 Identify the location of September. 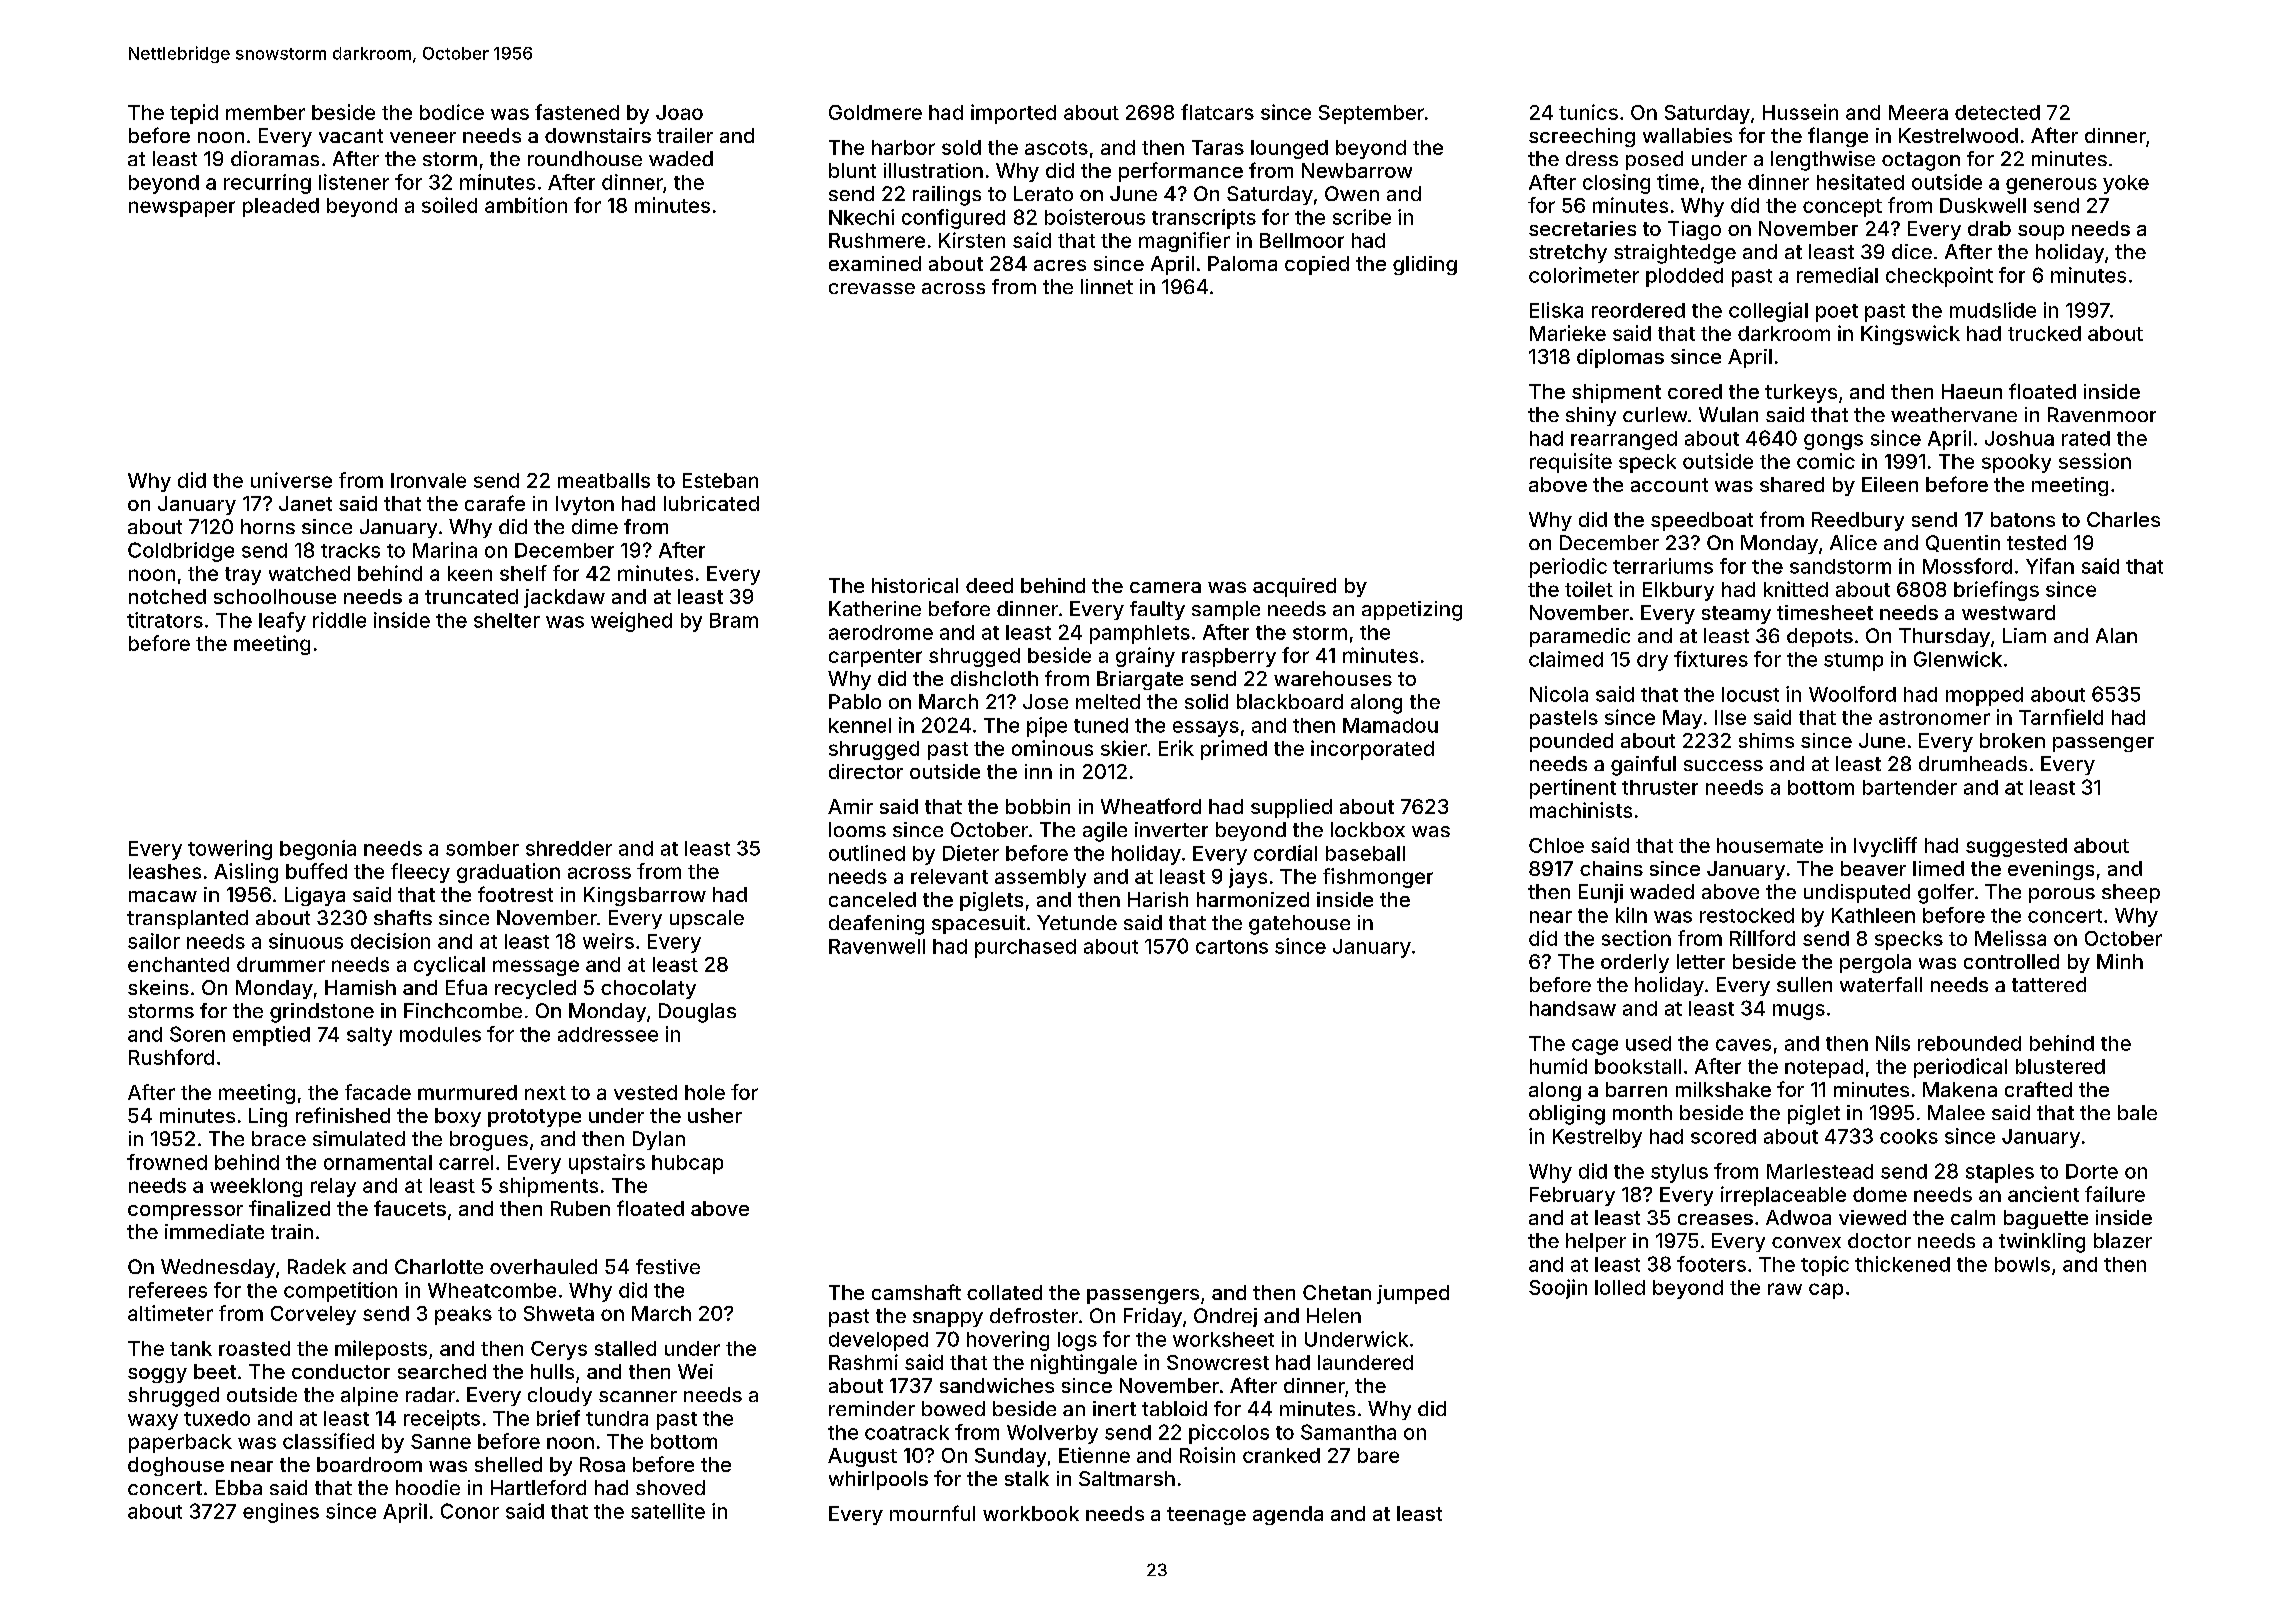
(1371, 114).
